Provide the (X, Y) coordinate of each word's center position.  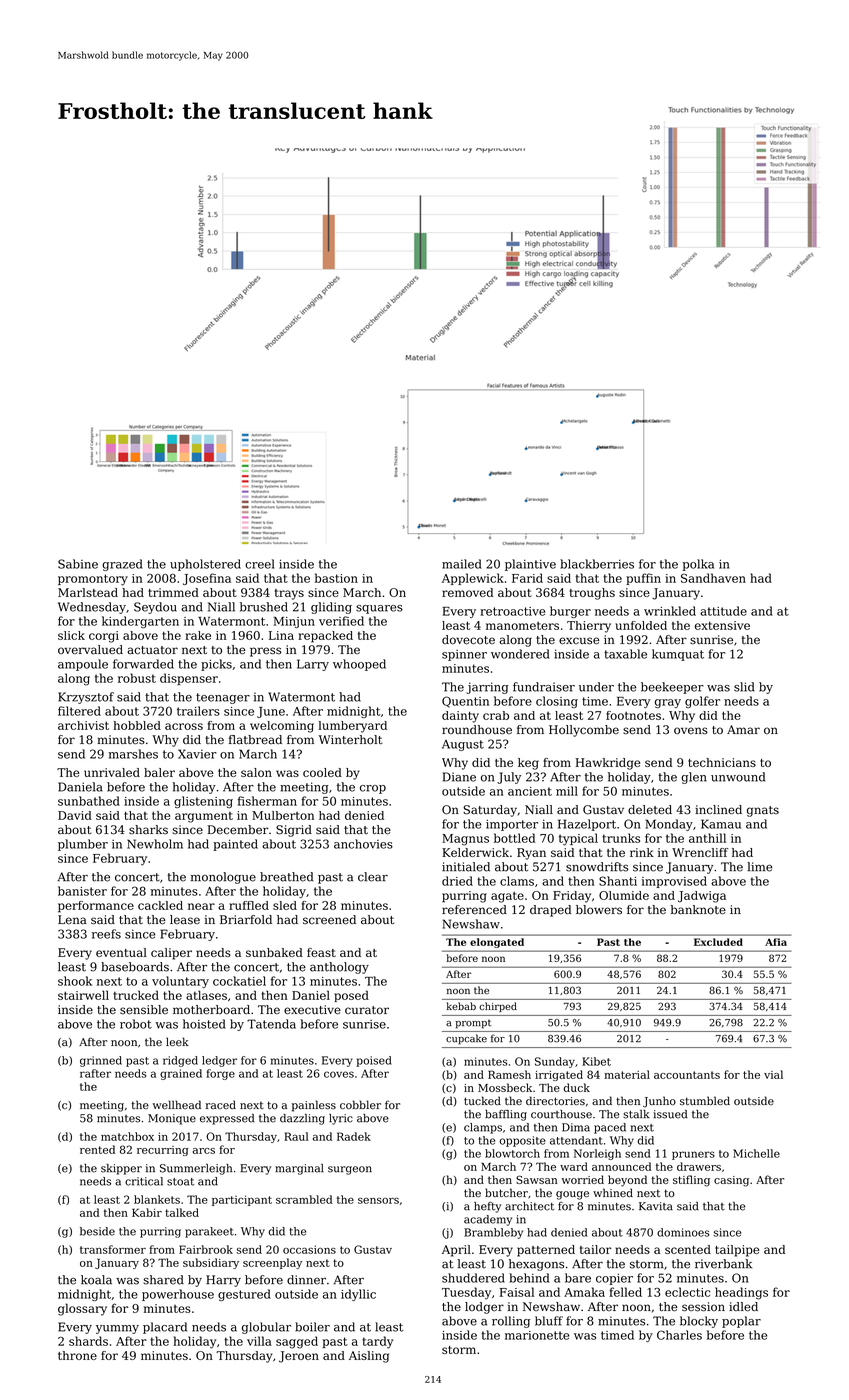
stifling (691, 1181)
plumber (83, 845)
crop (373, 789)
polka (698, 565)
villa (259, 1341)
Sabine (78, 564)
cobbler (360, 1104)
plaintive (530, 565)
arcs (204, 1151)
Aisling (369, 1357)
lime (759, 867)
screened (329, 920)
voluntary (180, 982)
